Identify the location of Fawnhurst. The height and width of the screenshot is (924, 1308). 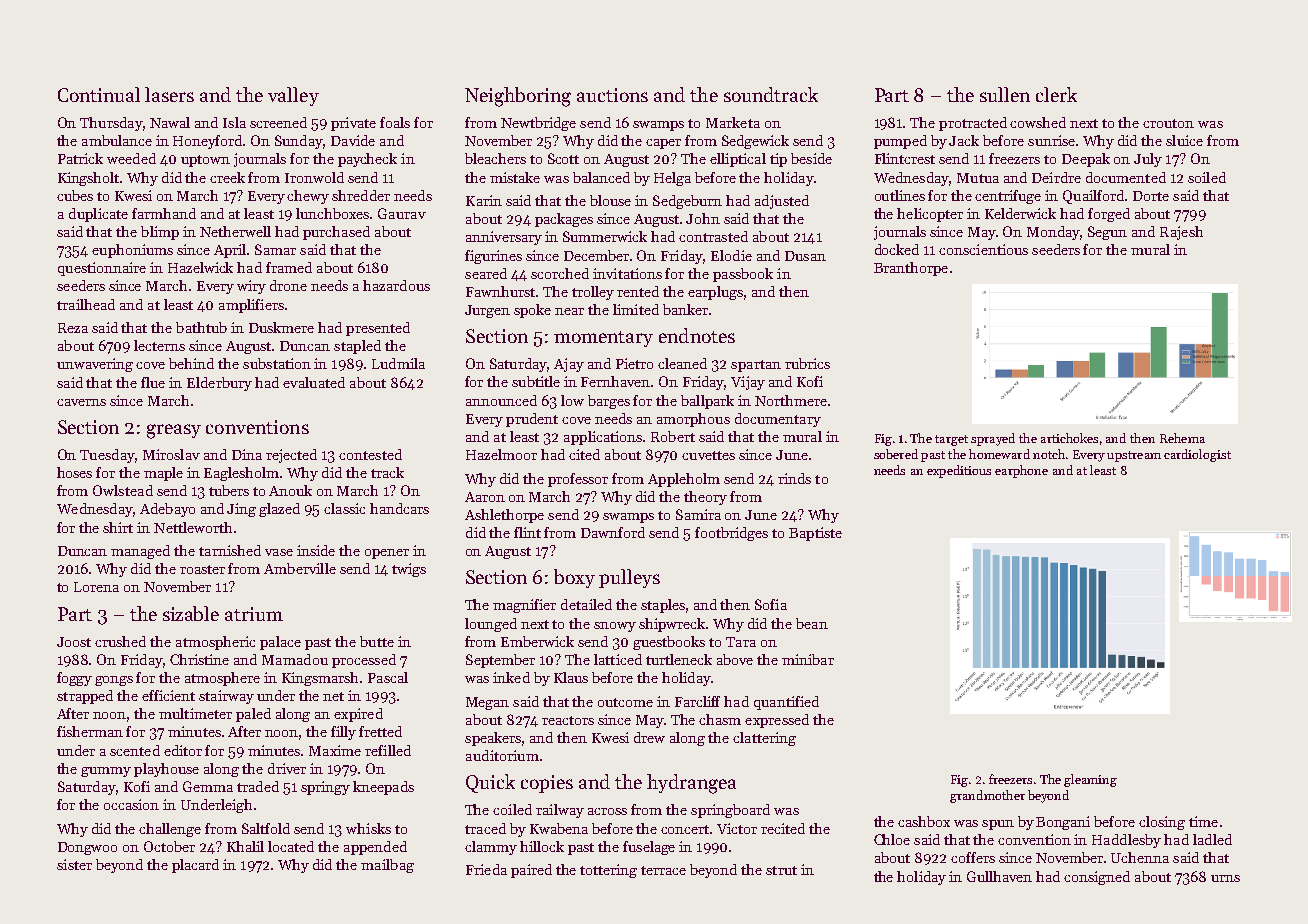
(500, 291).
